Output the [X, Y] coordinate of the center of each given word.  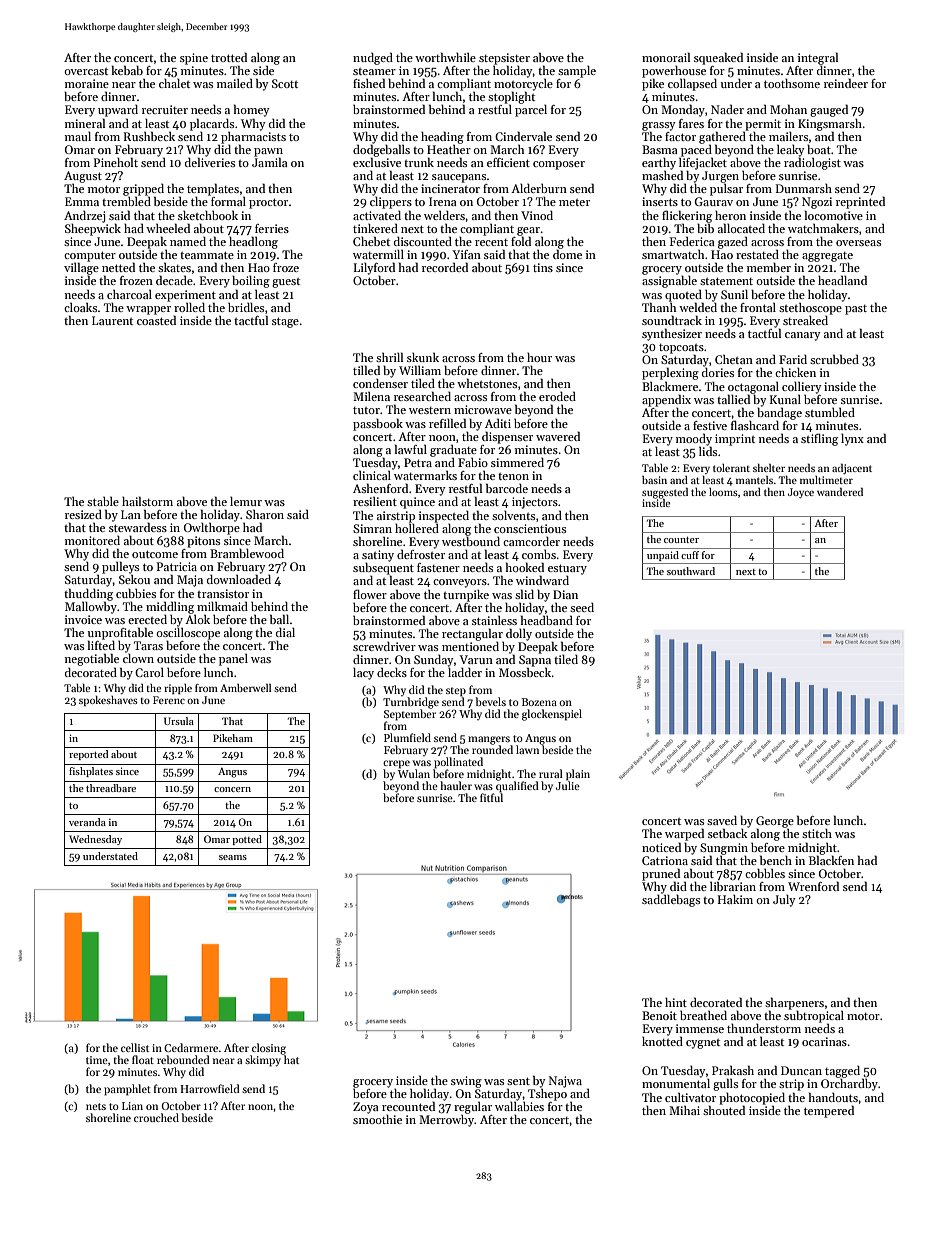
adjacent [852, 469]
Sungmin [724, 849]
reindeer [846, 83]
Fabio [473, 462]
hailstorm [147, 501]
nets [96, 1106]
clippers [391, 203]
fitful [491, 797]
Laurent [112, 320]
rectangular [472, 634]
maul [78, 136]
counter [681, 540]
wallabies [519, 1106]
